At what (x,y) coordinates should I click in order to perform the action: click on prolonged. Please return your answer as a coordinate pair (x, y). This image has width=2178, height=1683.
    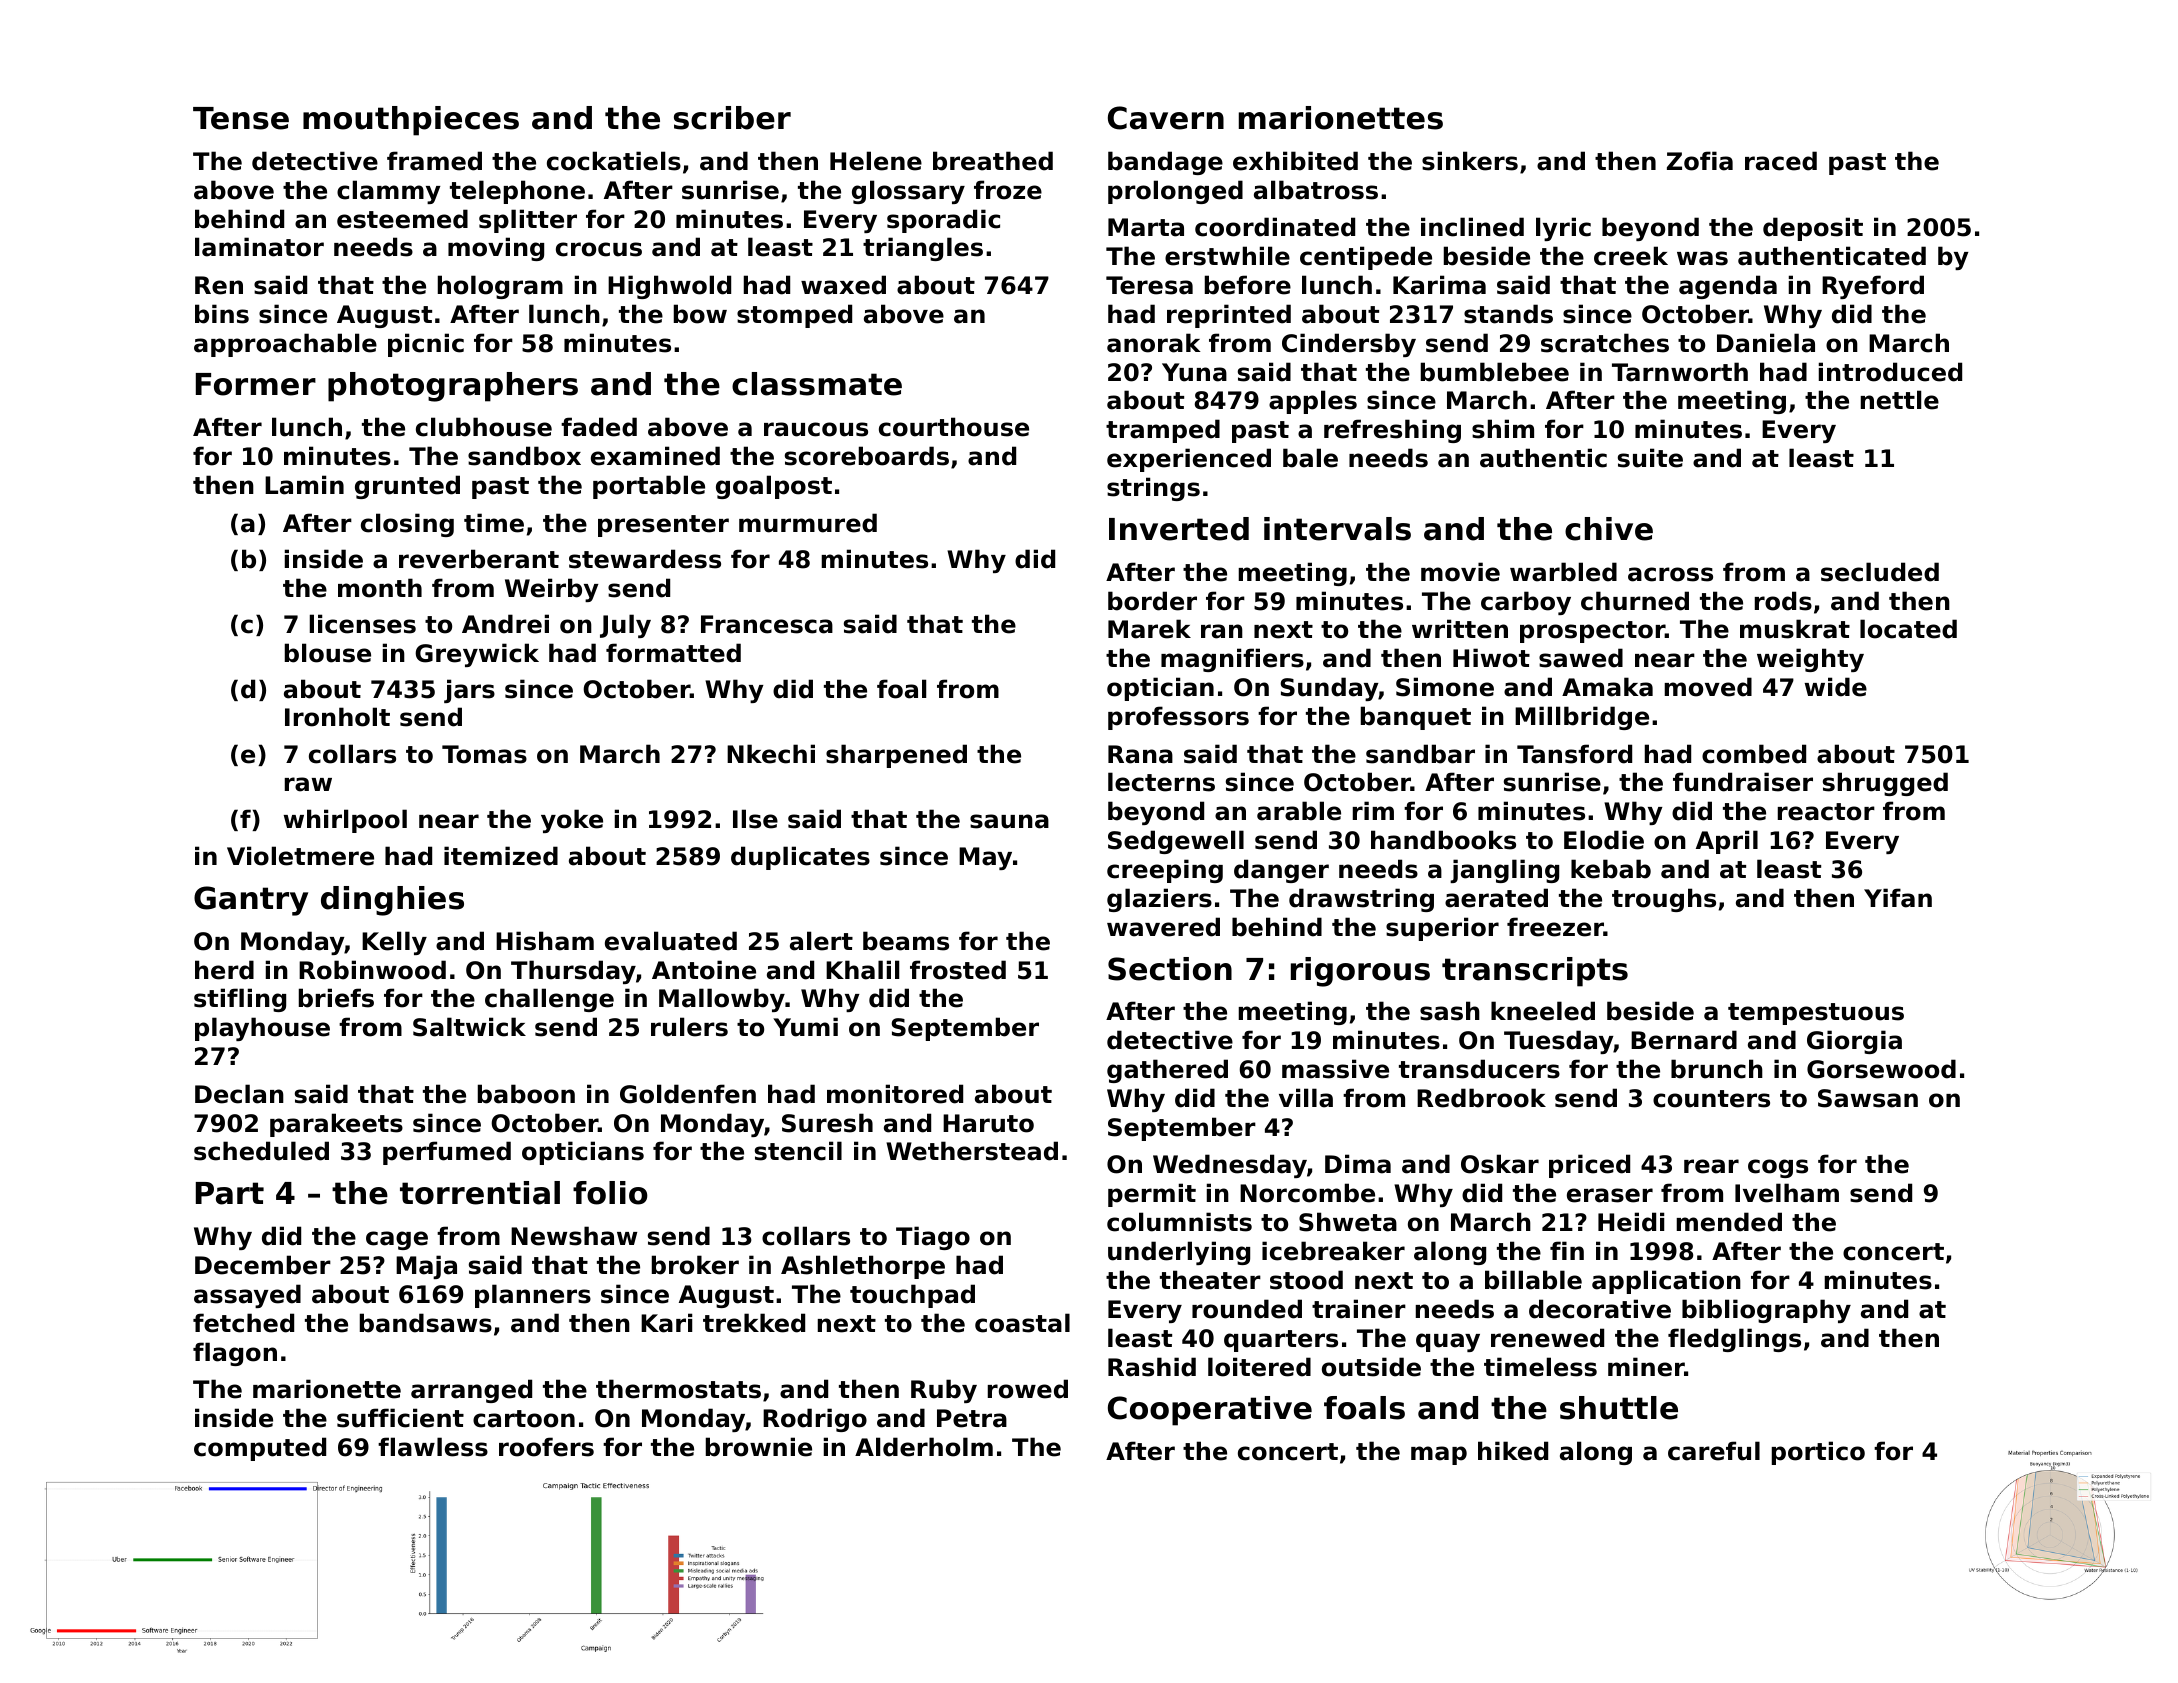
    Looking at the image, I should click on (1175, 192).
